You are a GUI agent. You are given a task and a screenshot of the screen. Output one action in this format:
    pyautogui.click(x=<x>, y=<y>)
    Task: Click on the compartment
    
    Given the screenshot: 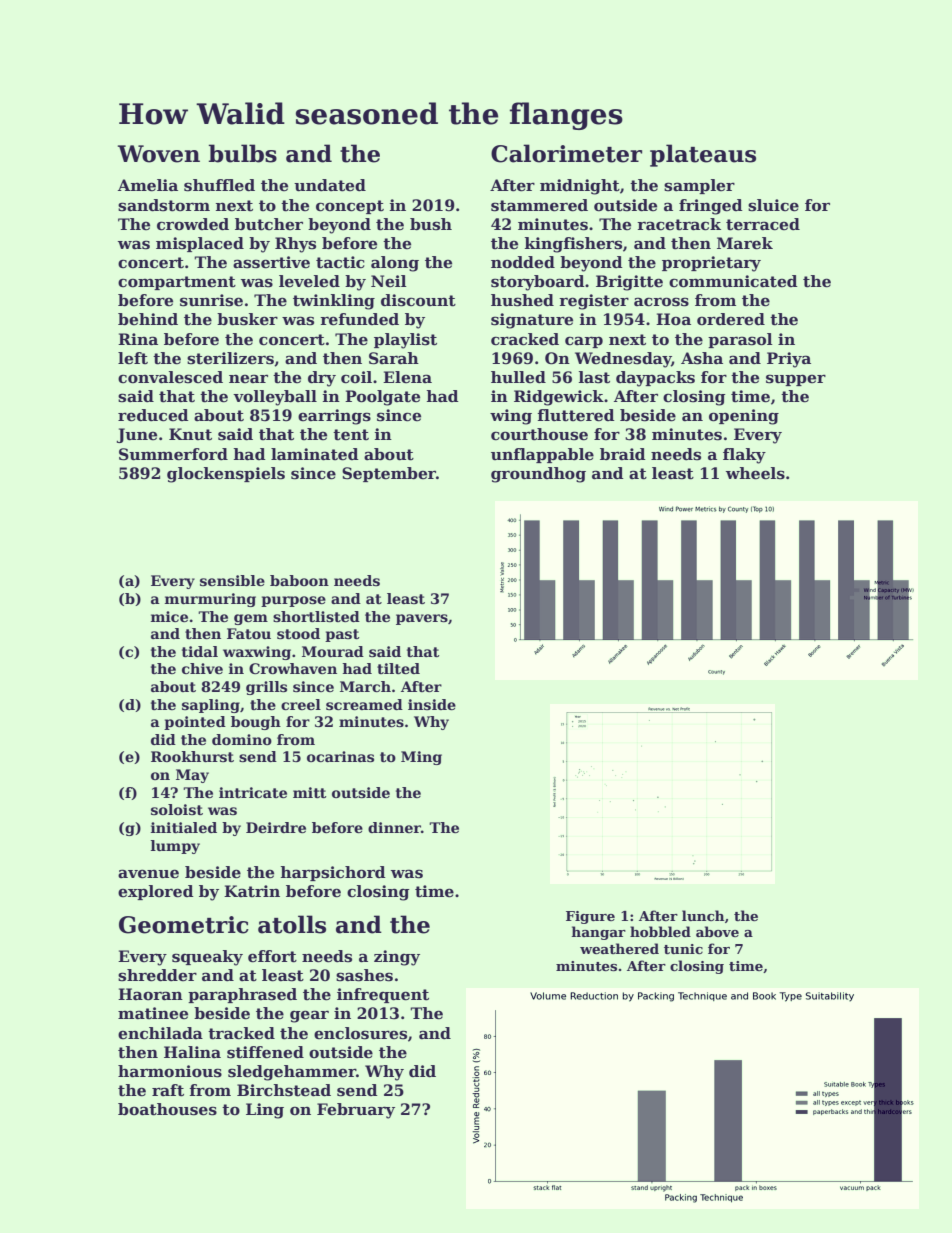 What is the action you would take?
    pyautogui.click(x=177, y=283)
